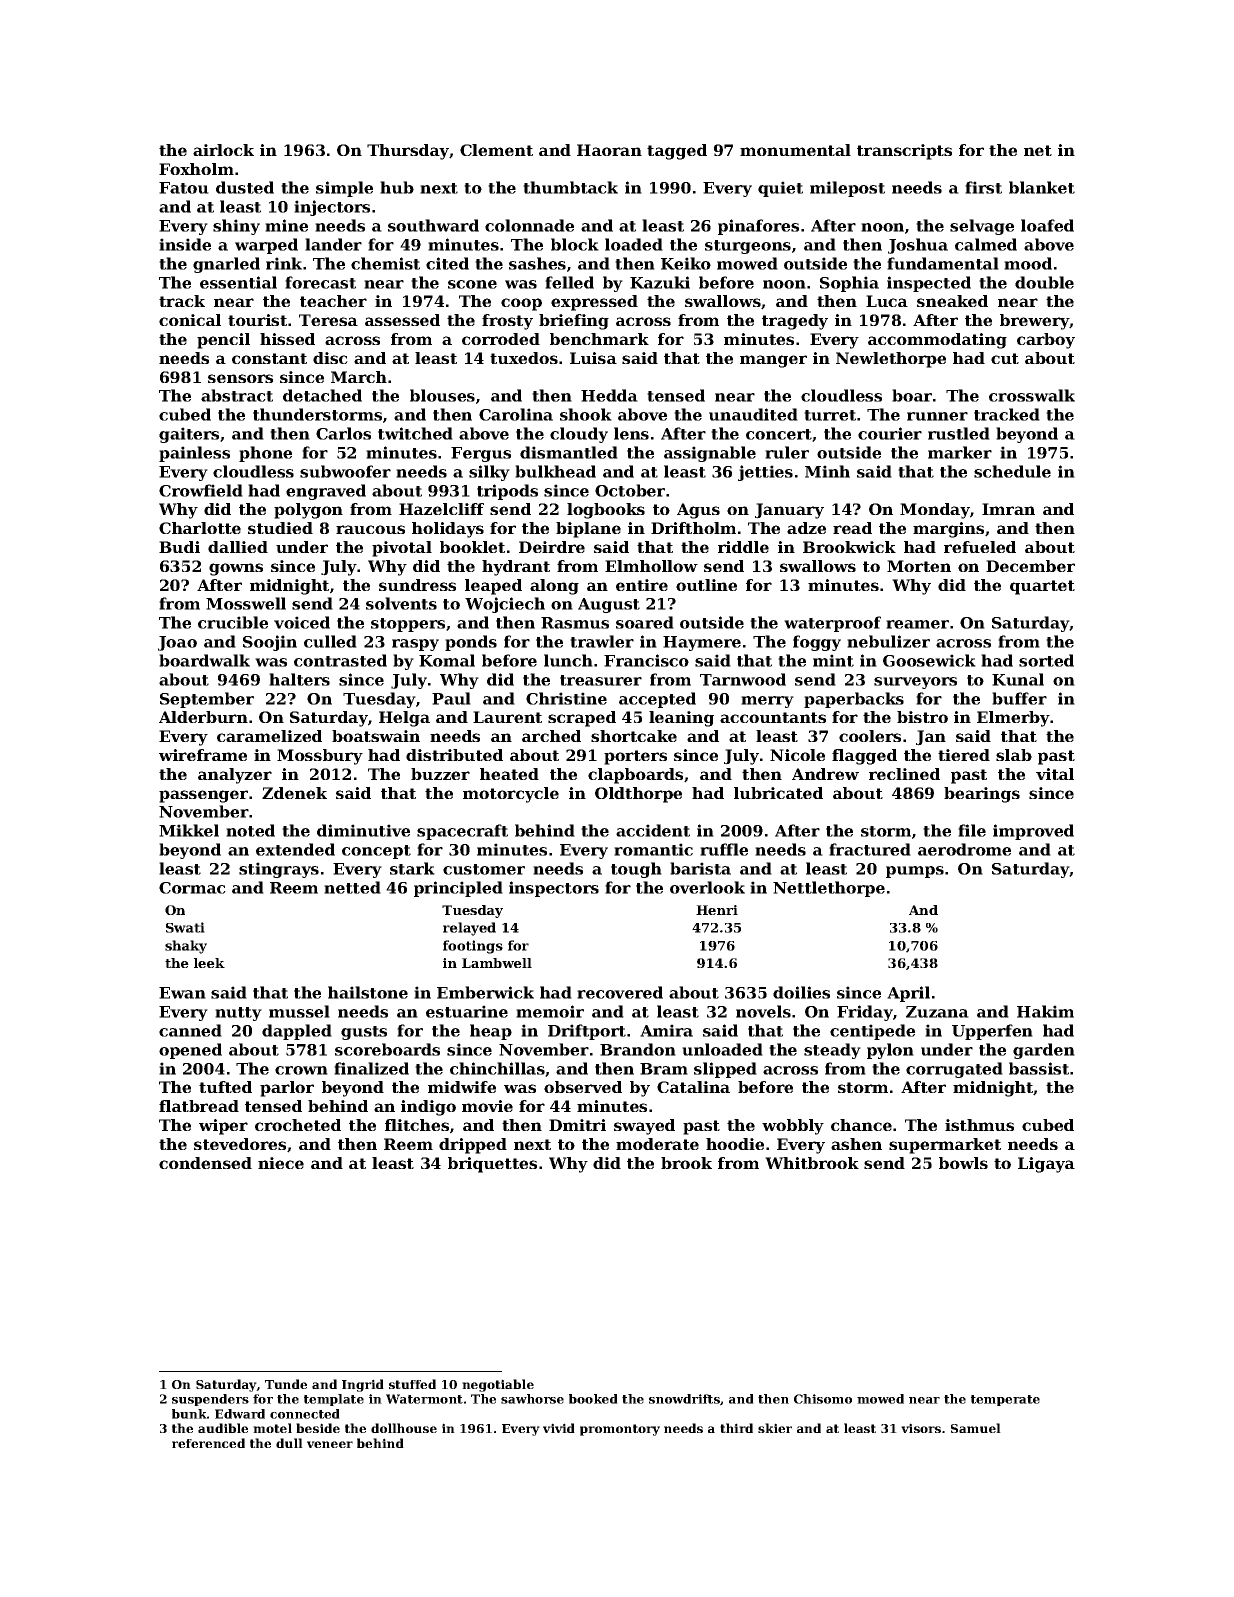  What do you see at coordinates (245, 187) in the document?
I see `dusted` at bounding box center [245, 187].
